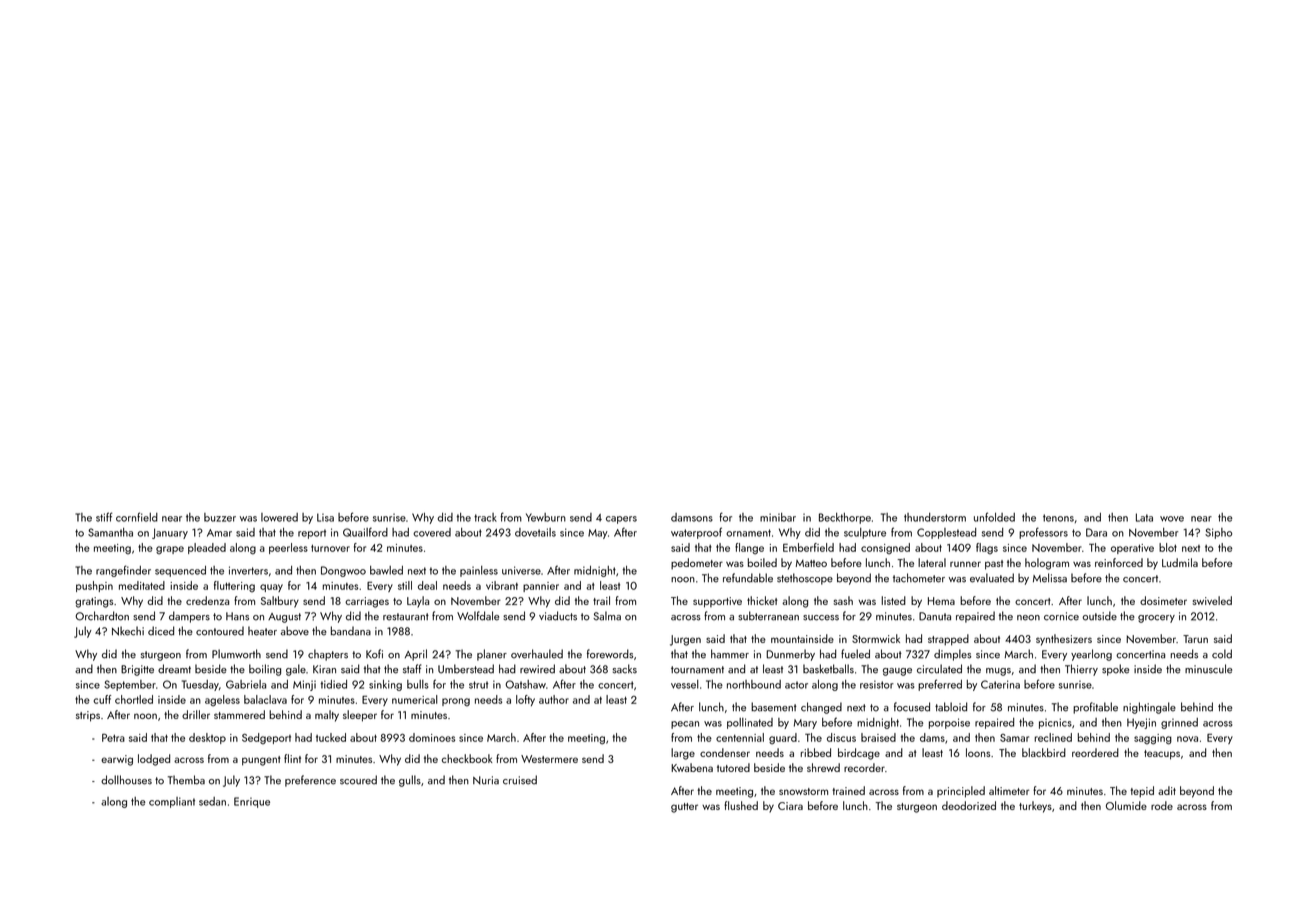  I want to click on Kiran, so click(324, 669).
